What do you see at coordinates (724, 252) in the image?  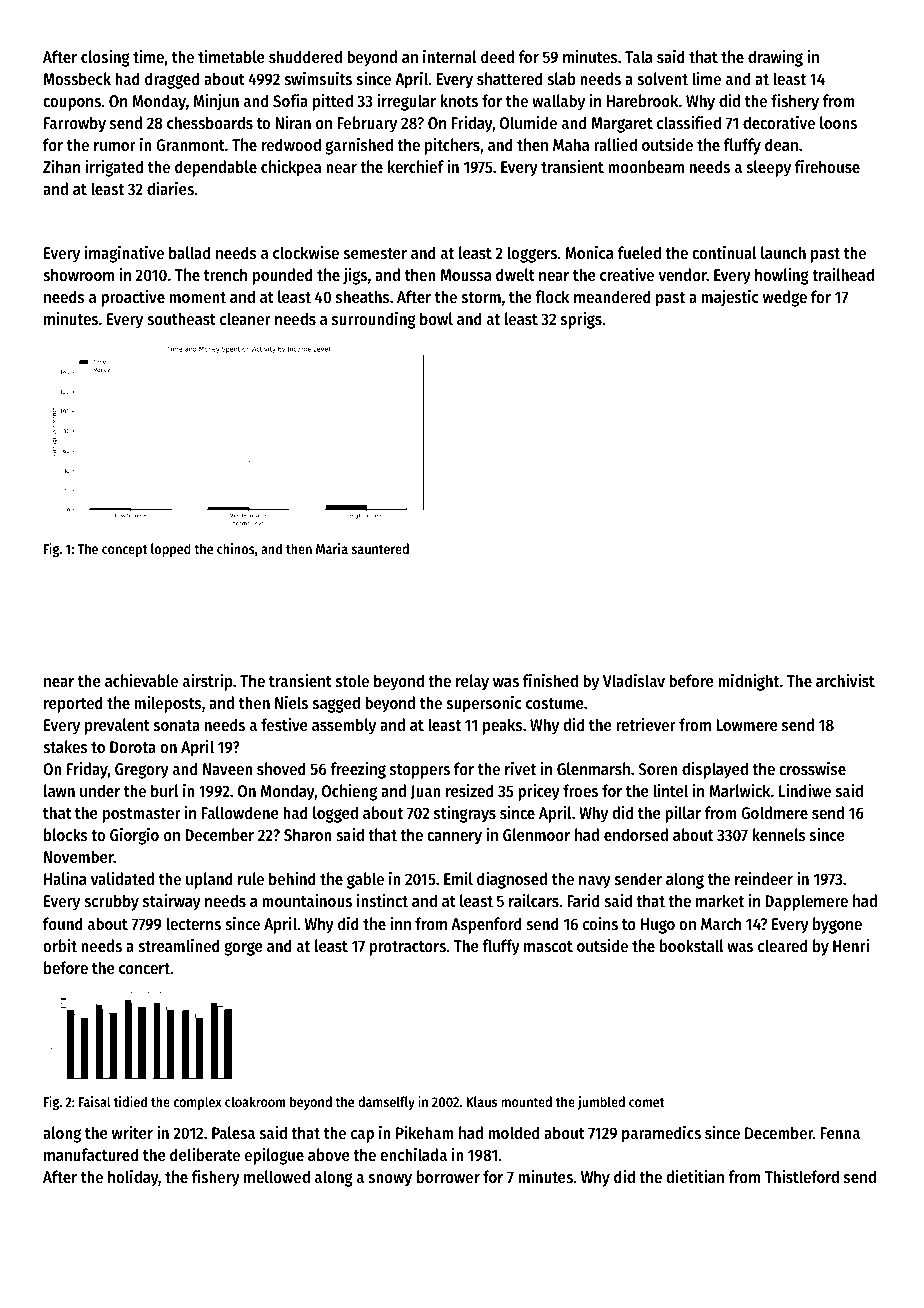 I see `continual` at bounding box center [724, 252].
